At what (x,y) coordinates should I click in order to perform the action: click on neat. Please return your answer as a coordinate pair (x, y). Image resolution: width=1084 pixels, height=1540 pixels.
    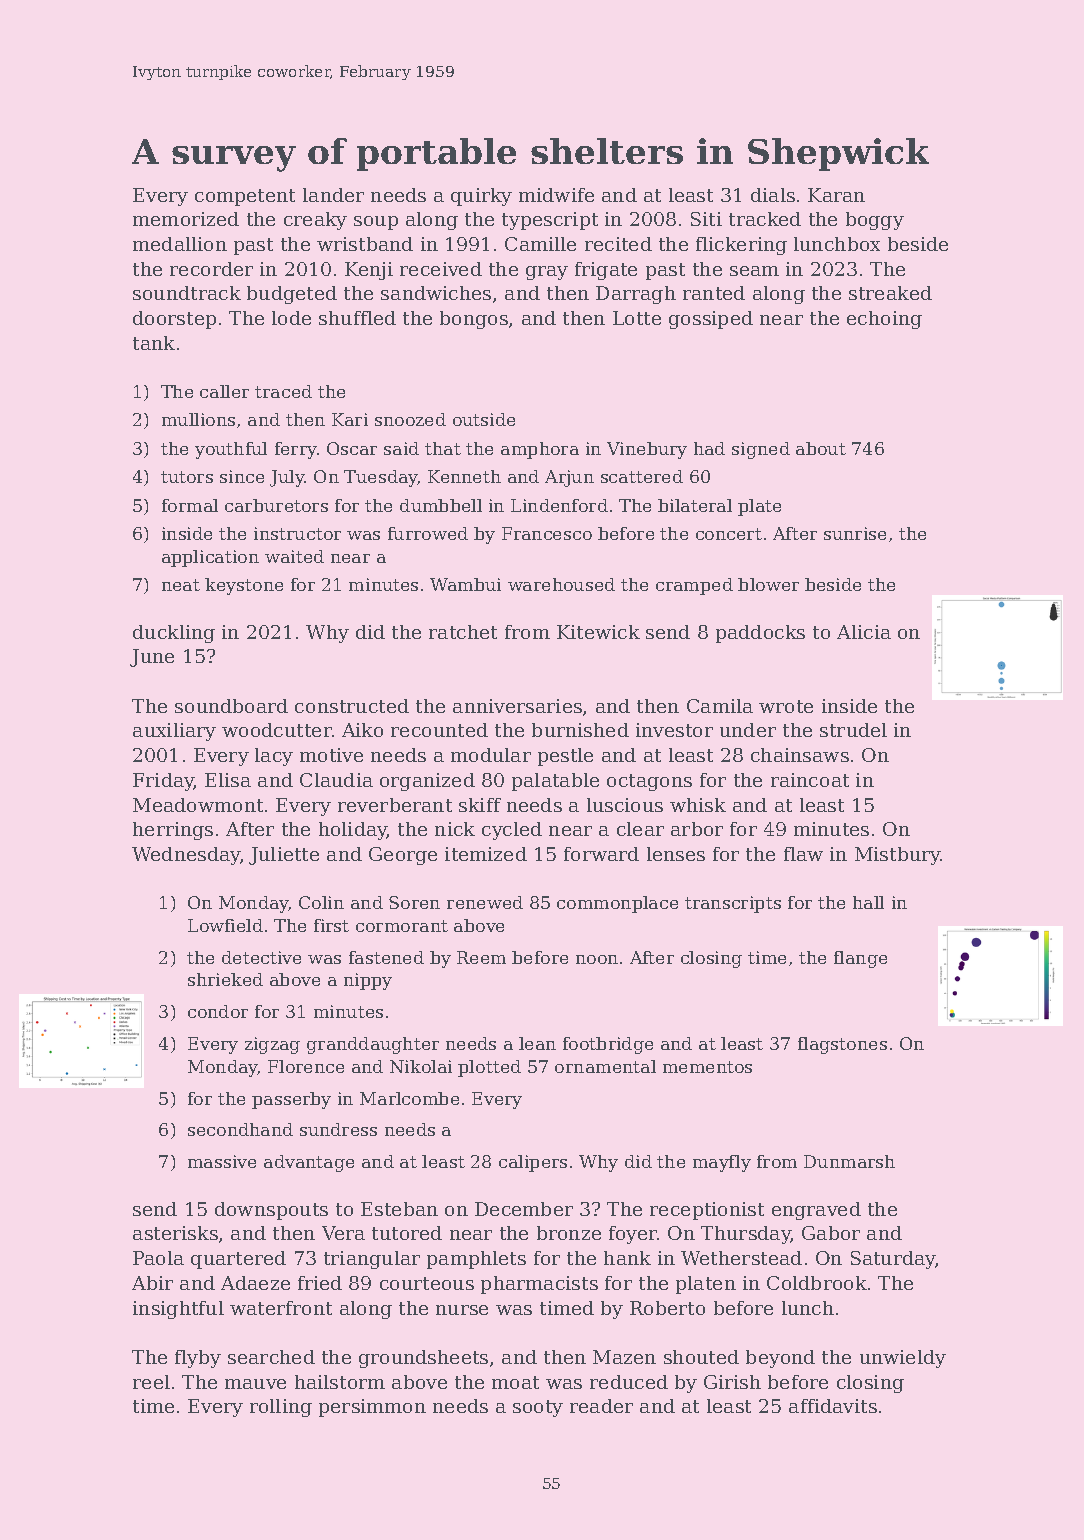
    Looking at the image, I should click on (181, 585).
